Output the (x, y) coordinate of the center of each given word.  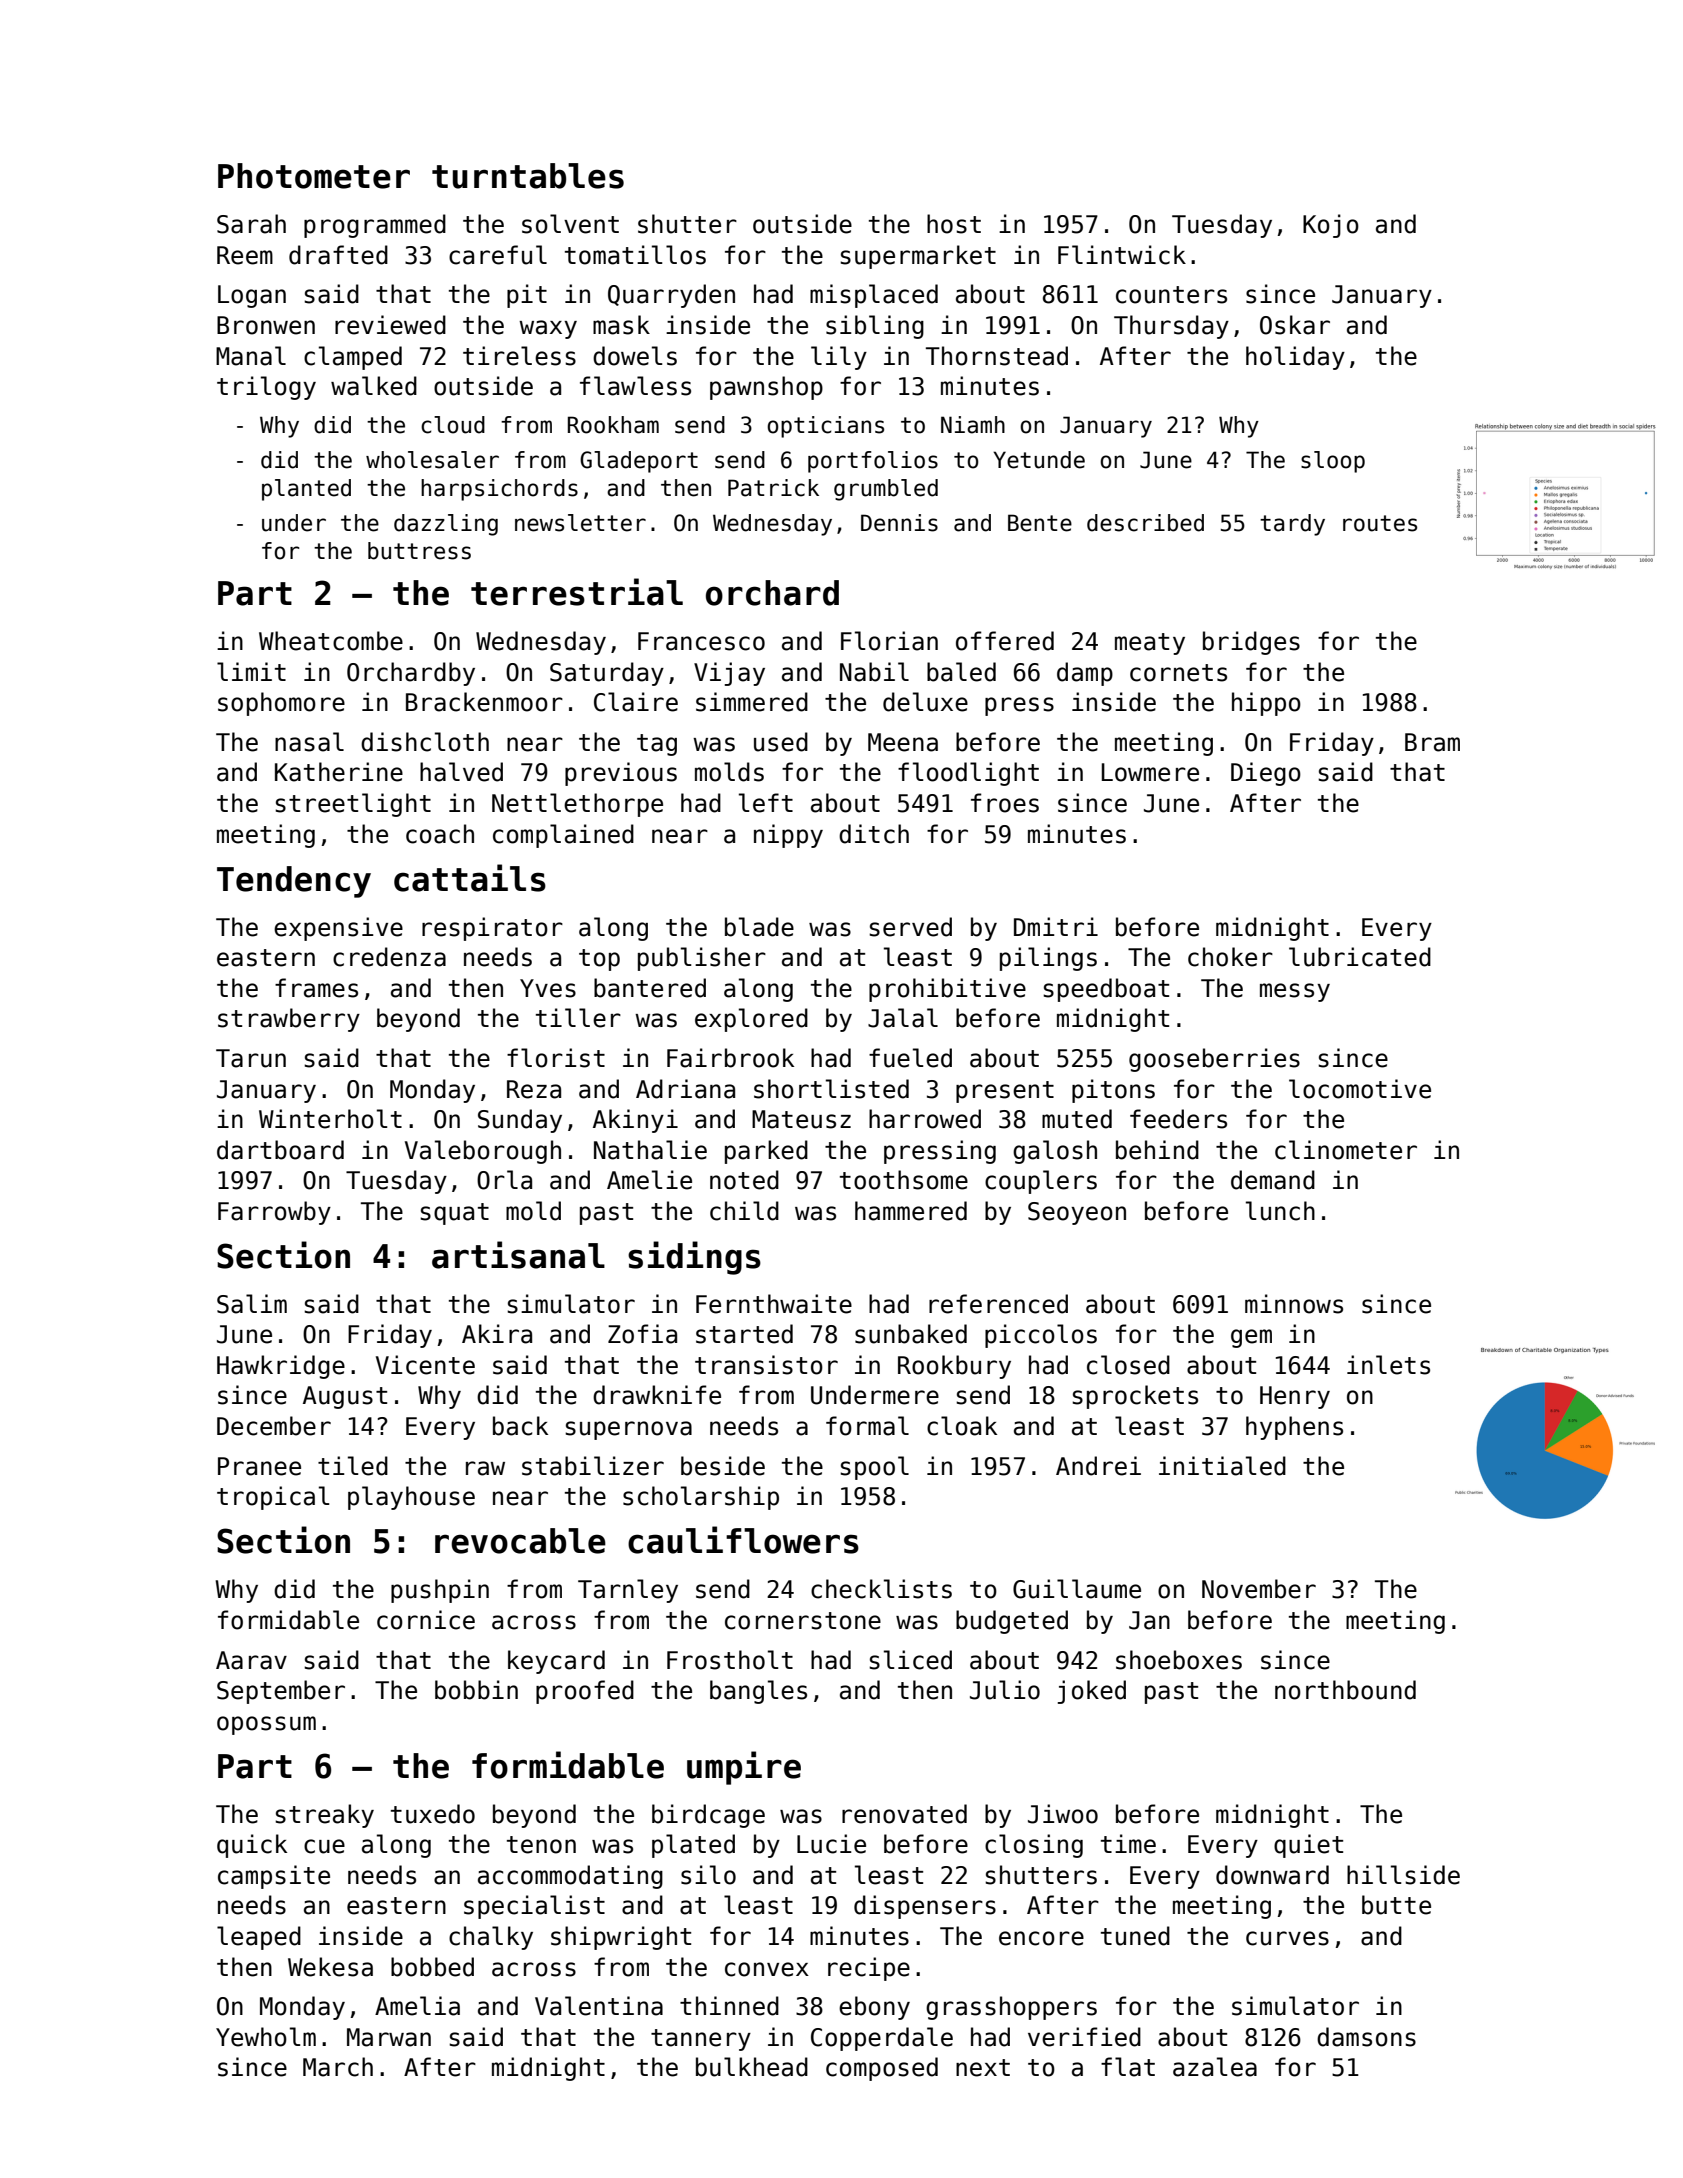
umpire (744, 1768)
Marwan (389, 2037)
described (1145, 523)
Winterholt (330, 1119)
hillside (1403, 1875)
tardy (1292, 525)
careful (498, 255)
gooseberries (1214, 1060)
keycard (556, 1662)
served (910, 927)
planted (306, 490)
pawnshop (766, 388)
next (983, 2068)
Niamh (973, 425)
